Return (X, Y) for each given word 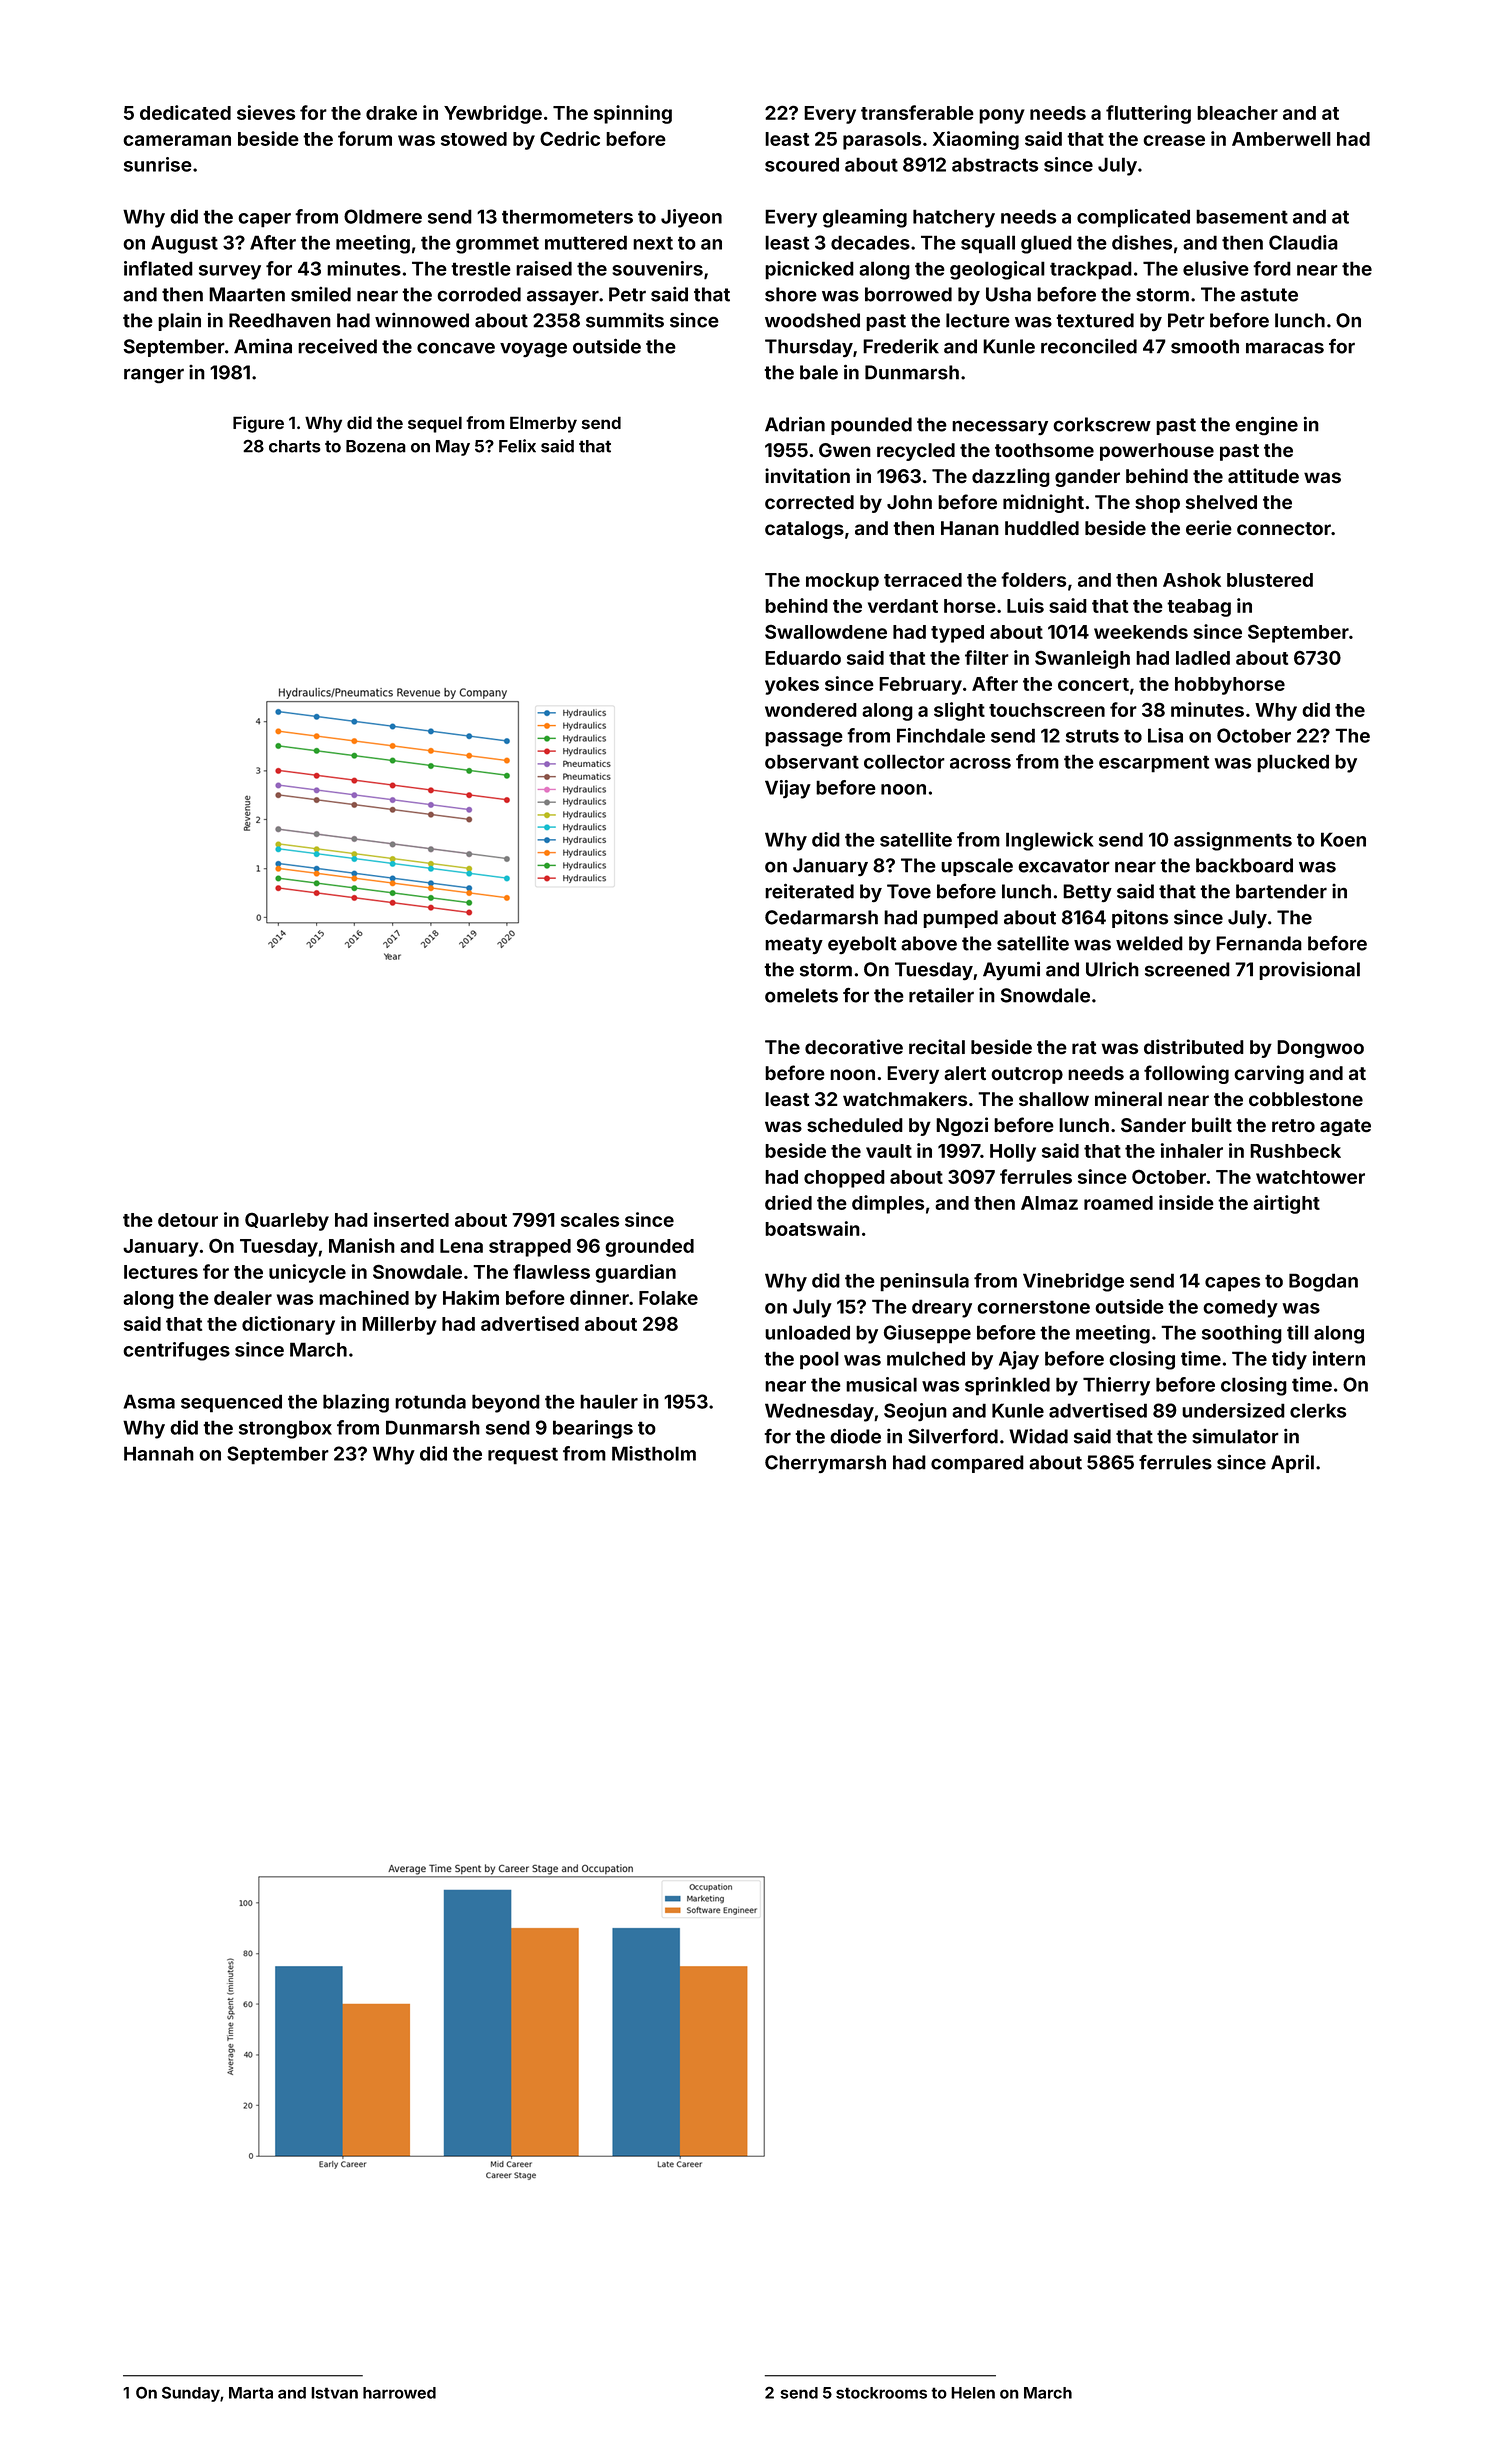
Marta (251, 2393)
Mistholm (654, 1453)
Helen (973, 2393)
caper (264, 220)
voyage (533, 350)
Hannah (159, 1453)
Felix (517, 446)
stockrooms (881, 2393)
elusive (1216, 268)
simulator (1235, 1436)
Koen (1343, 839)
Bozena (376, 446)
